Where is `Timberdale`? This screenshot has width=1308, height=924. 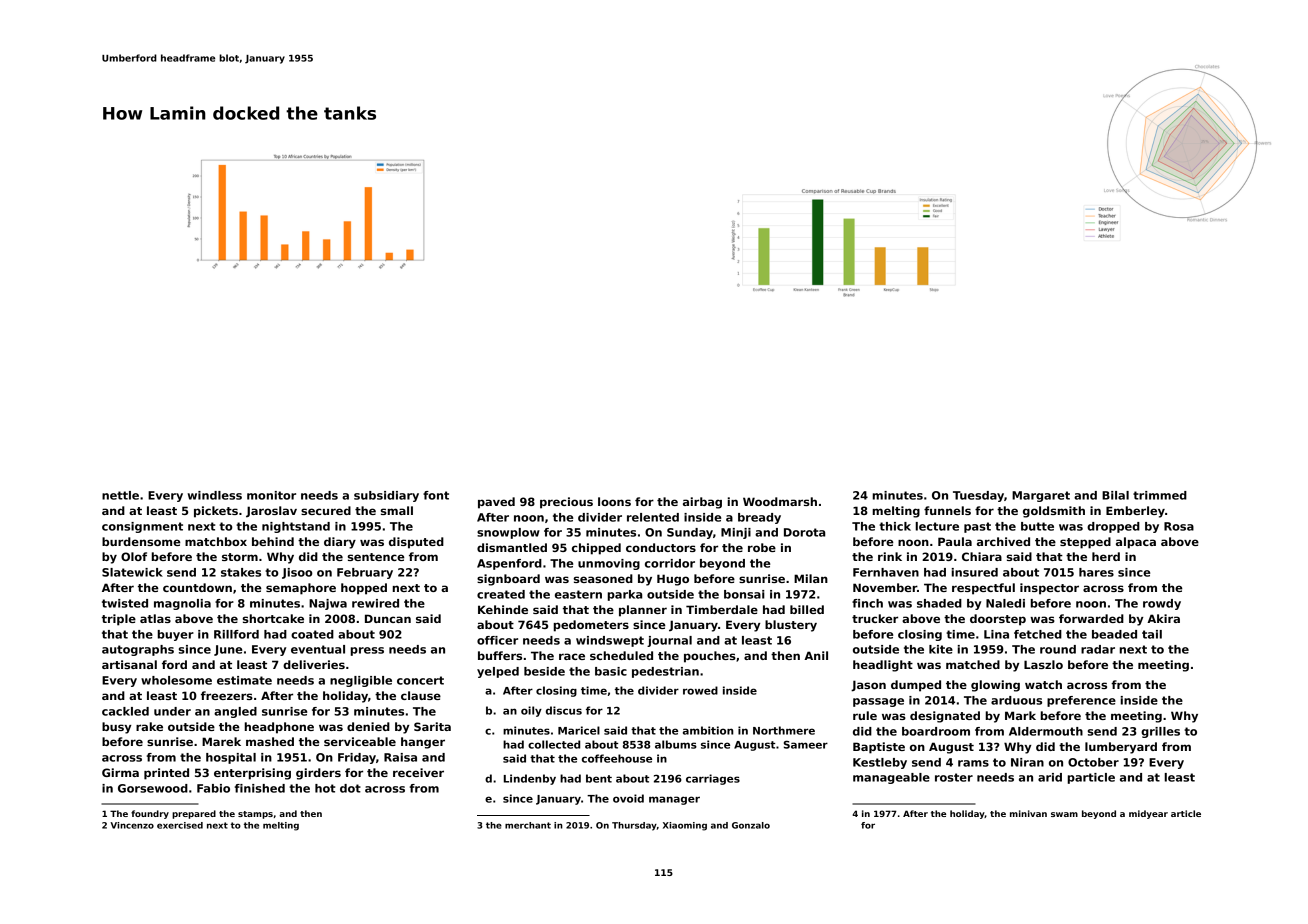 Timberdale is located at coordinates (722, 609).
